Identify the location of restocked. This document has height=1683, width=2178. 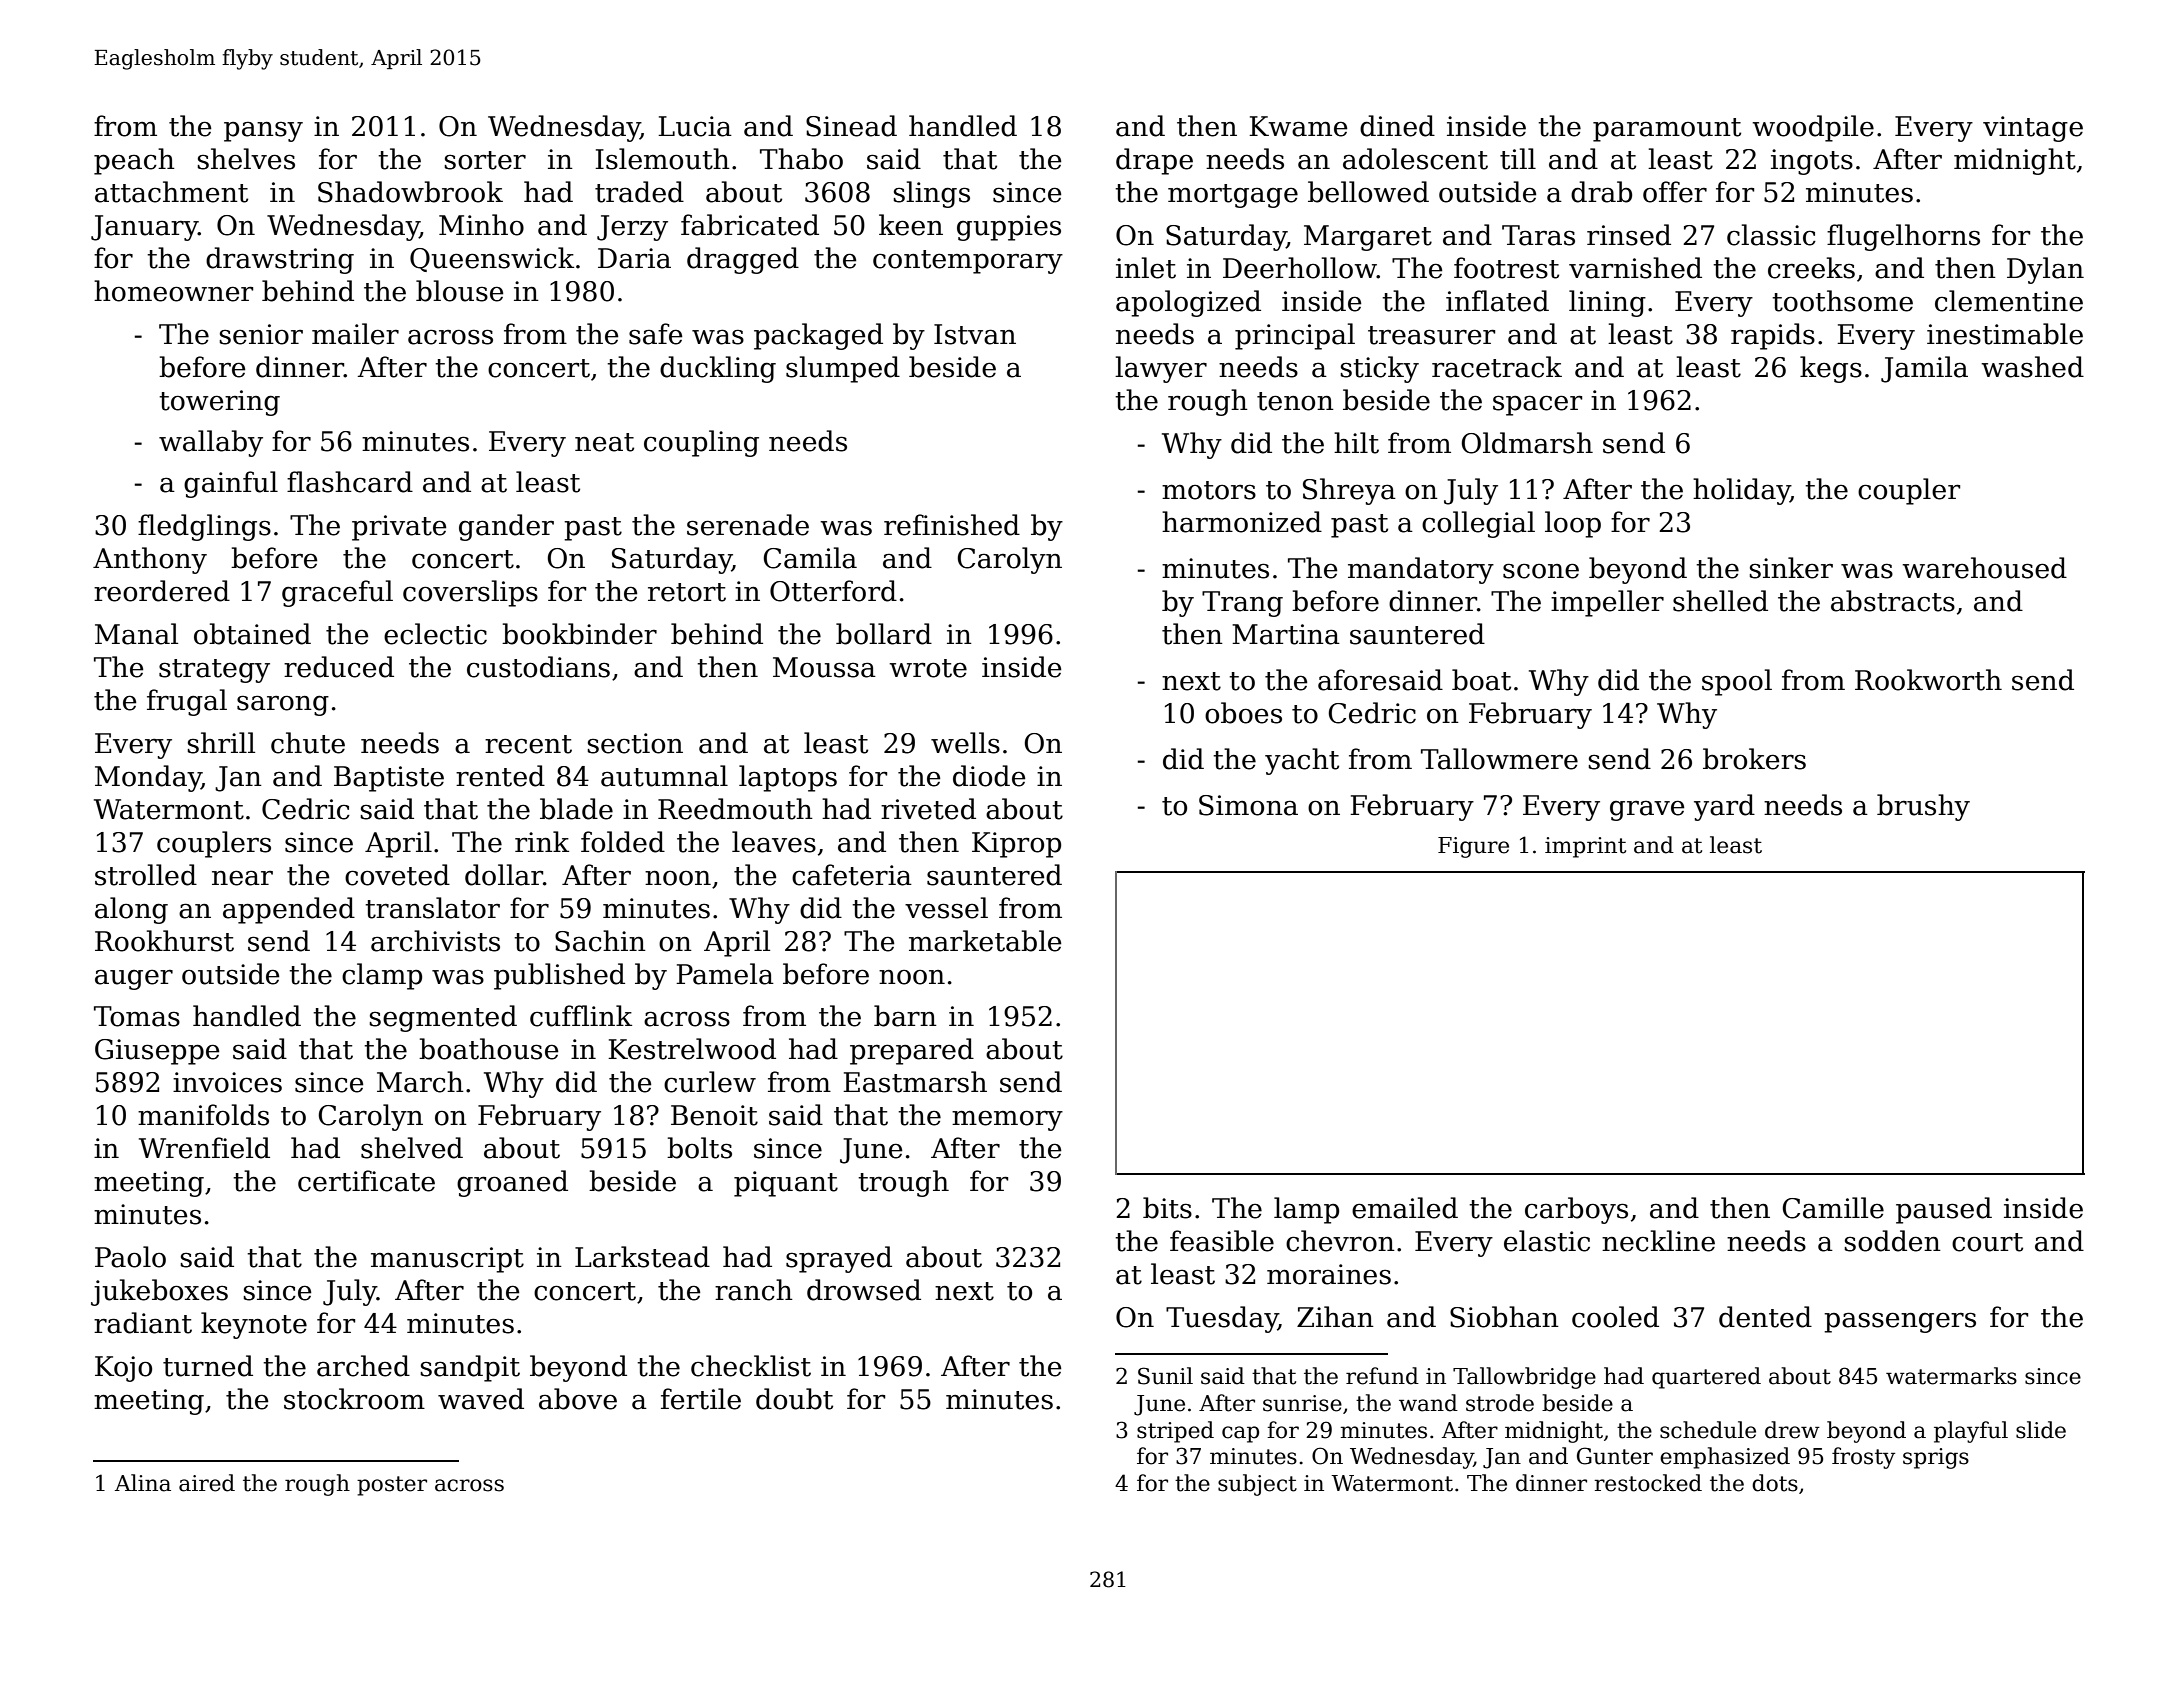
(1648, 1483).
